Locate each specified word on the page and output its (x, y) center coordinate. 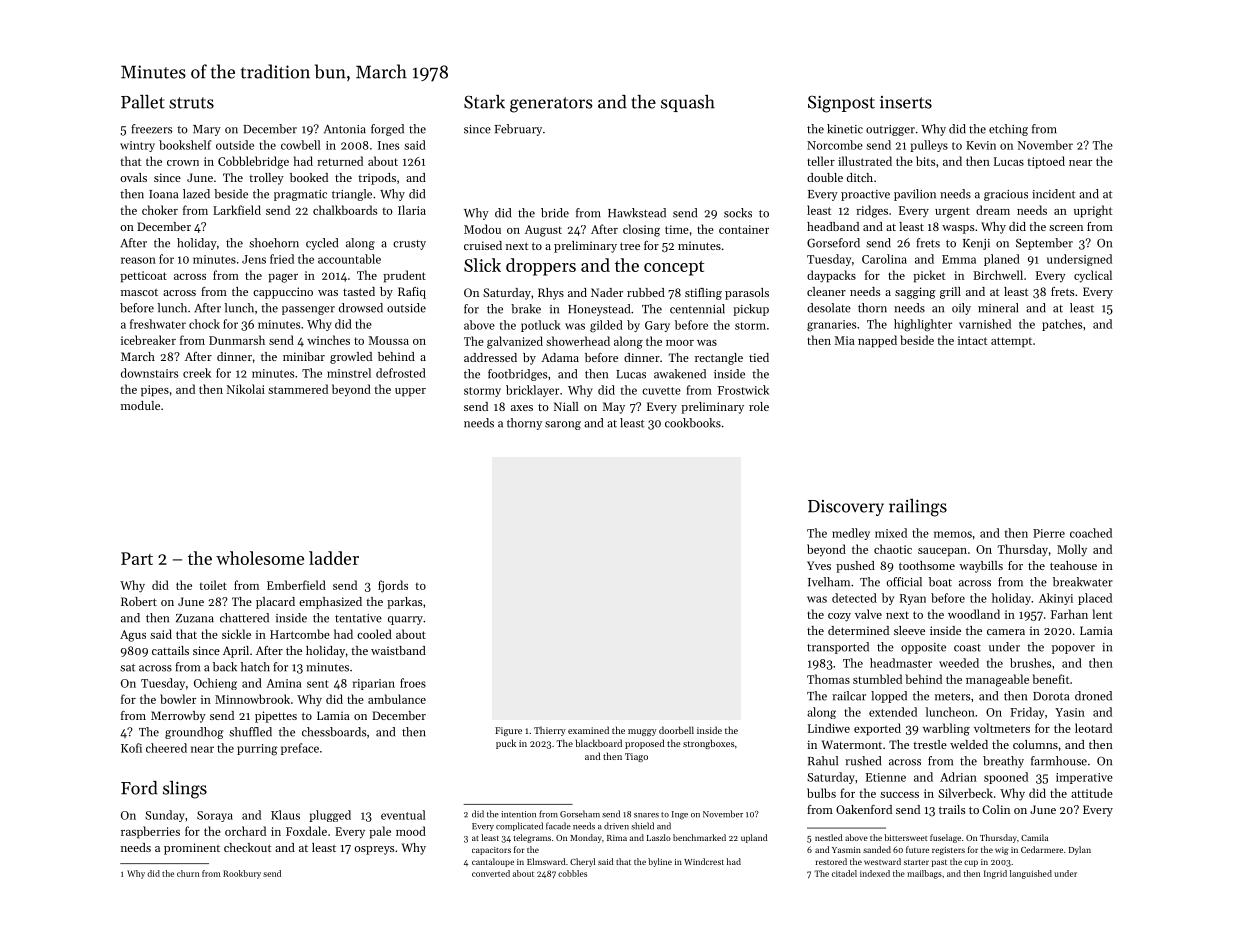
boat (940, 582)
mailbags (924, 874)
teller (821, 161)
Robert (139, 601)
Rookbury (242, 874)
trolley (266, 179)
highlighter (923, 325)
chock (204, 324)
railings (918, 508)
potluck (541, 326)
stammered (298, 389)
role (759, 406)
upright (1093, 211)
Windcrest (704, 861)
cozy (839, 617)
